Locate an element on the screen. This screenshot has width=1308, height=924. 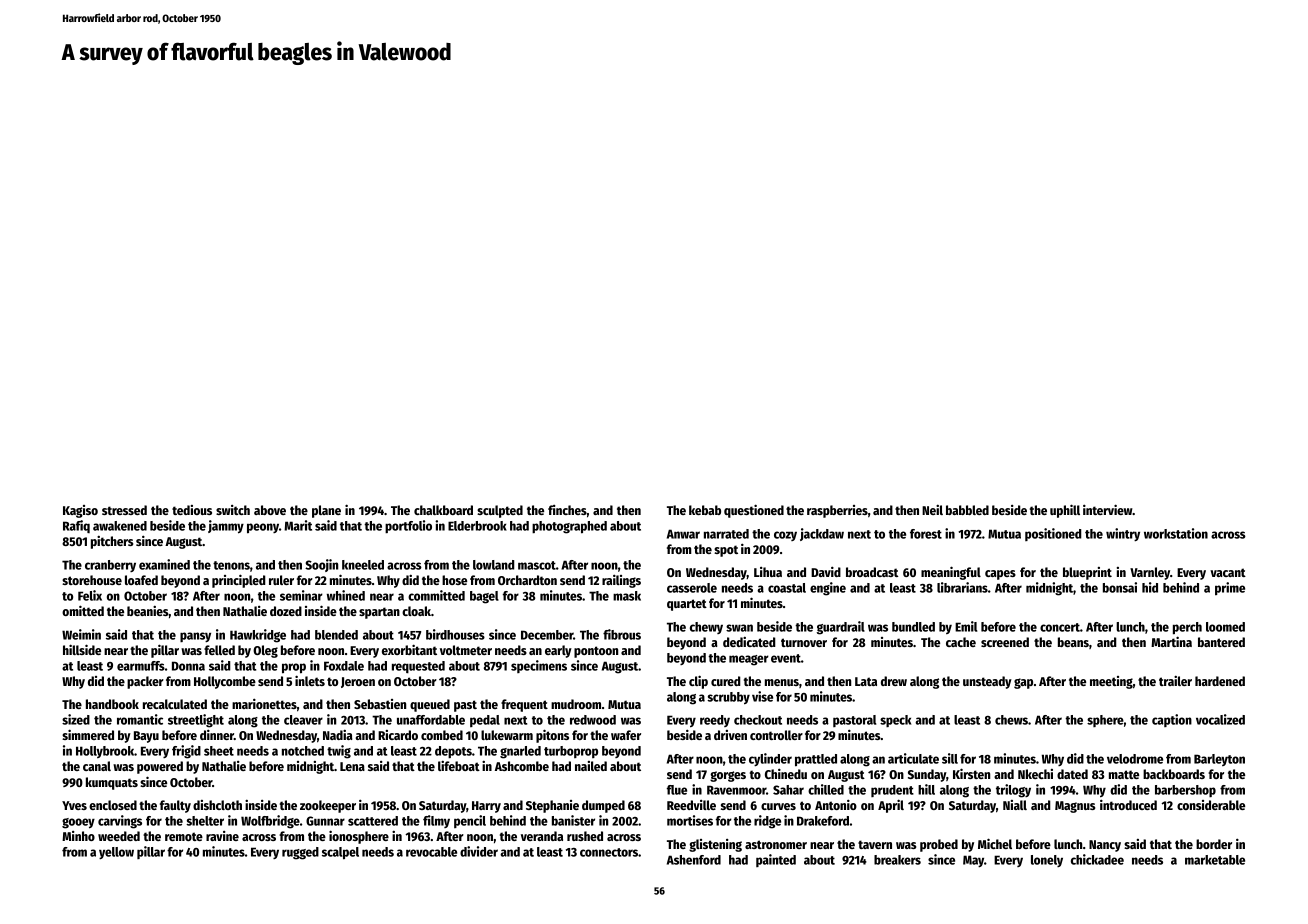
voltmeter is located at coordinates (466, 650).
